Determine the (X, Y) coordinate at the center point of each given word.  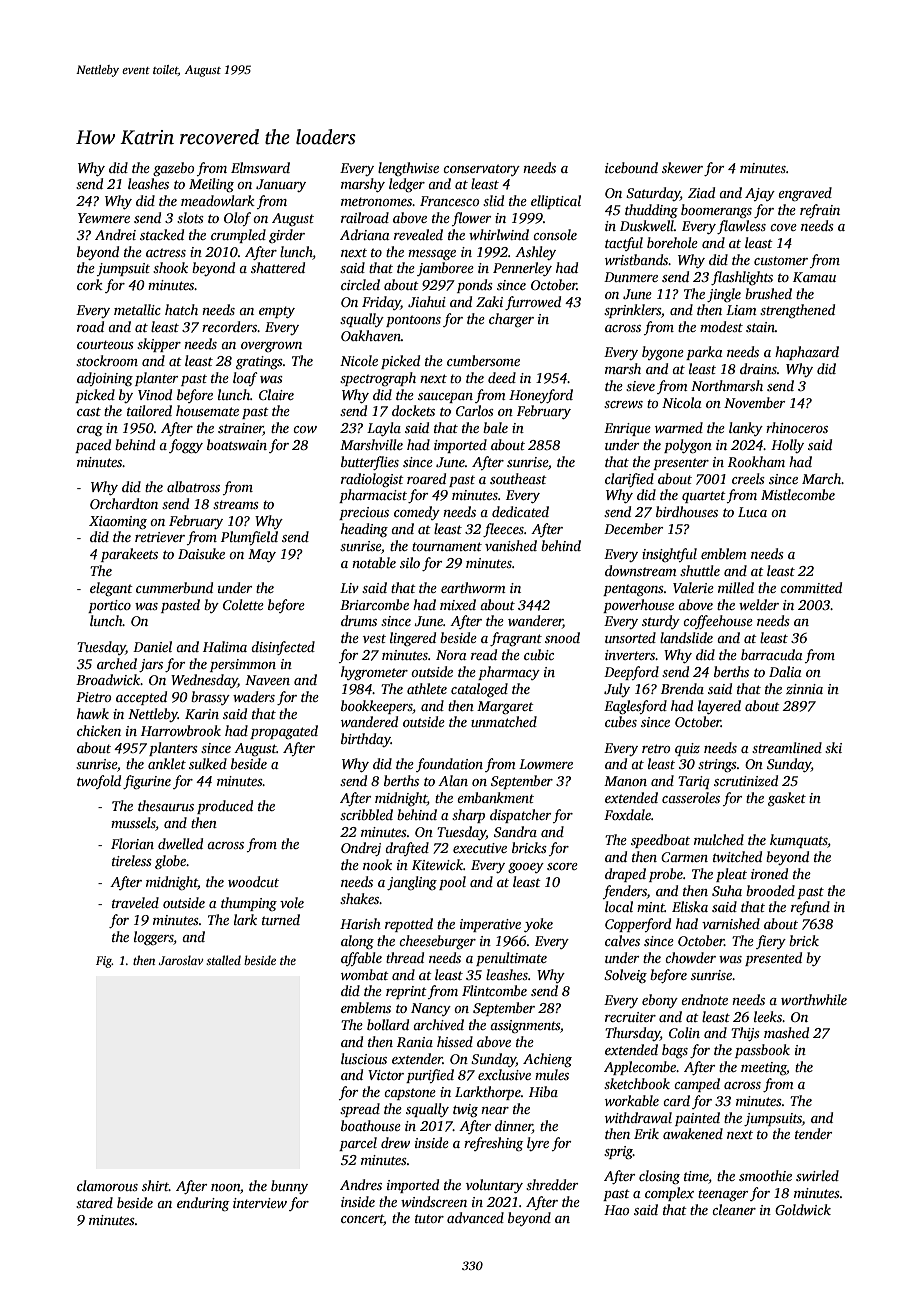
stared (94, 1202)
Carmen (684, 857)
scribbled (366, 814)
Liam (741, 310)
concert (362, 1220)
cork (90, 284)
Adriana (365, 234)
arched (117, 663)
